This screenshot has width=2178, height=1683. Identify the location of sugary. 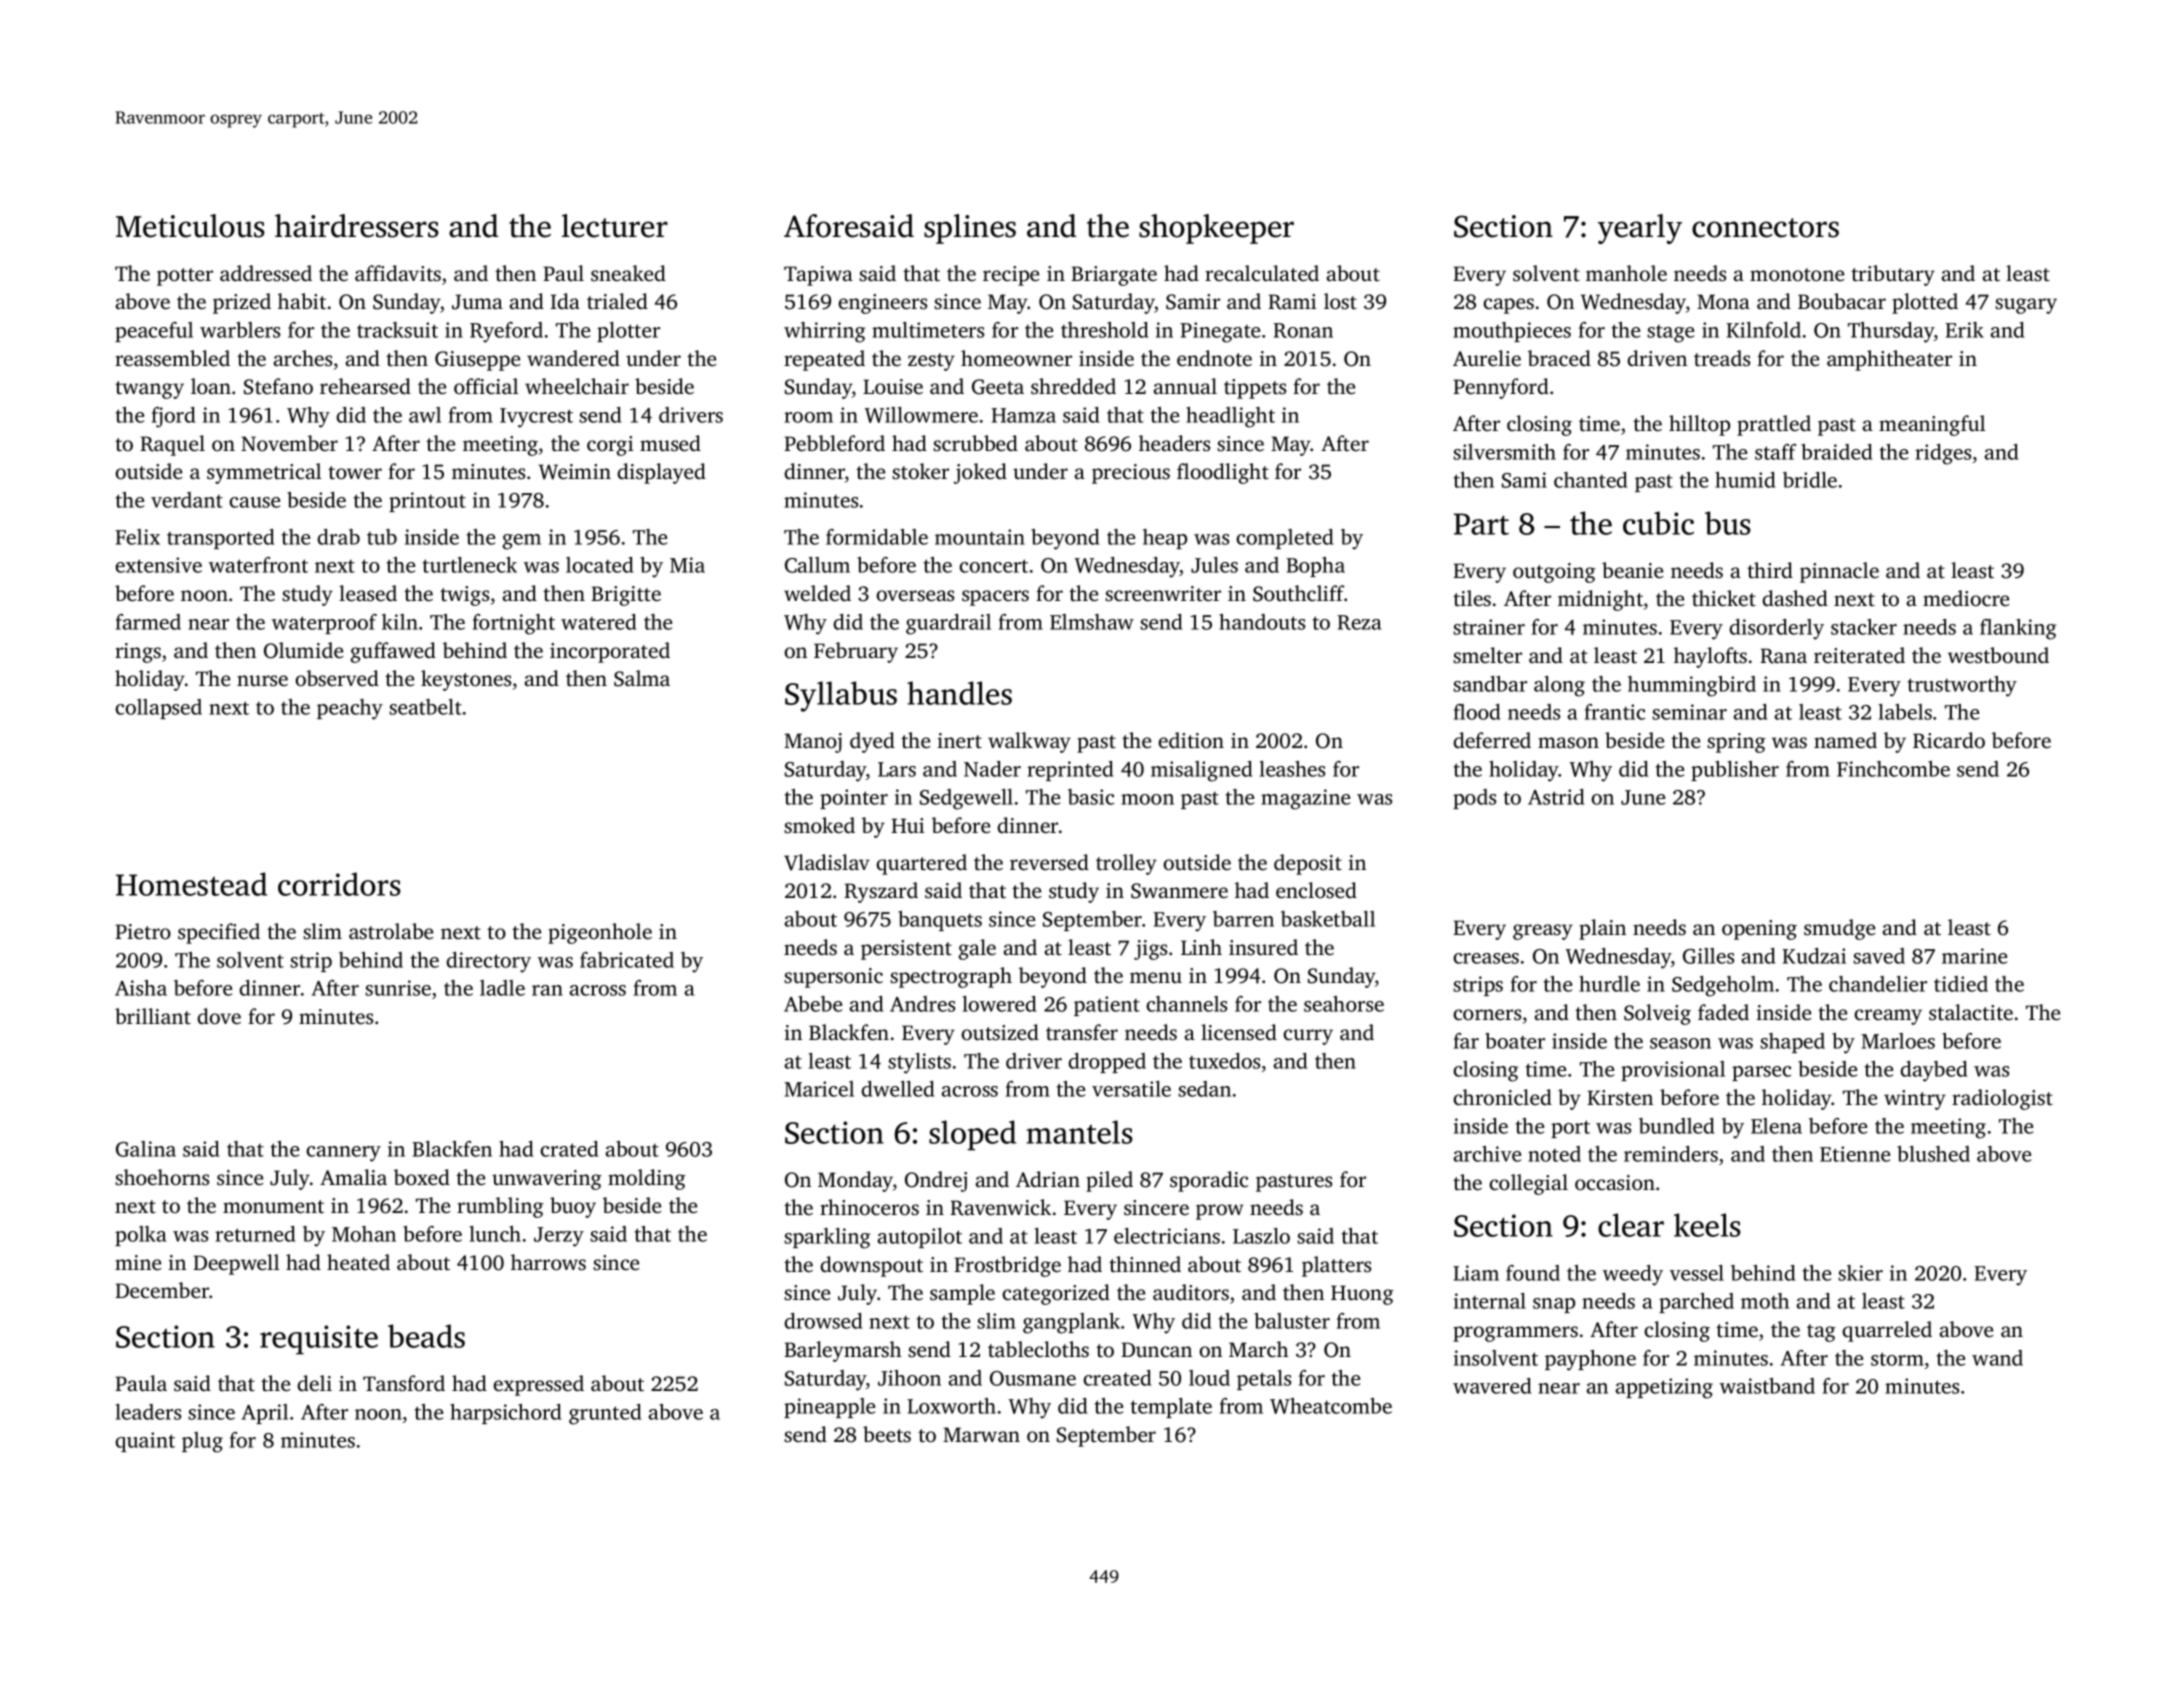
(2026, 306).
